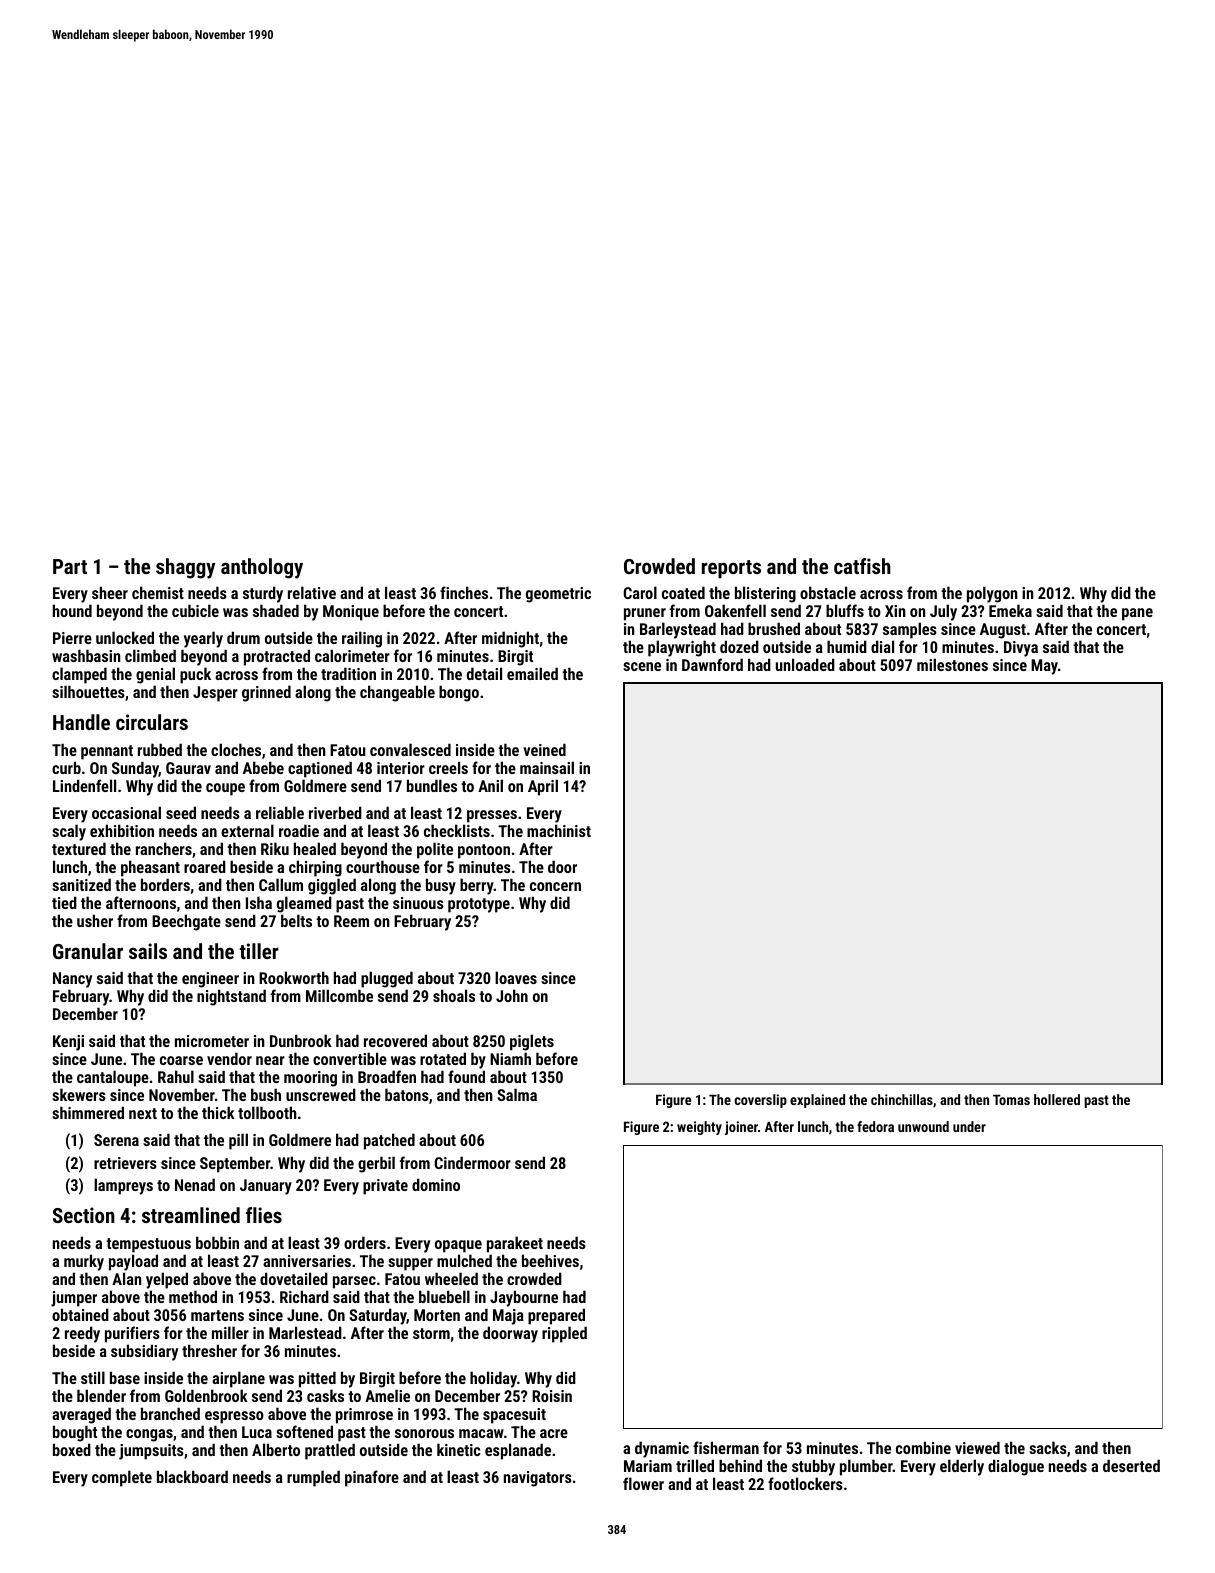 This screenshot has width=1215, height=1573. I want to click on Granular, so click(88, 951).
